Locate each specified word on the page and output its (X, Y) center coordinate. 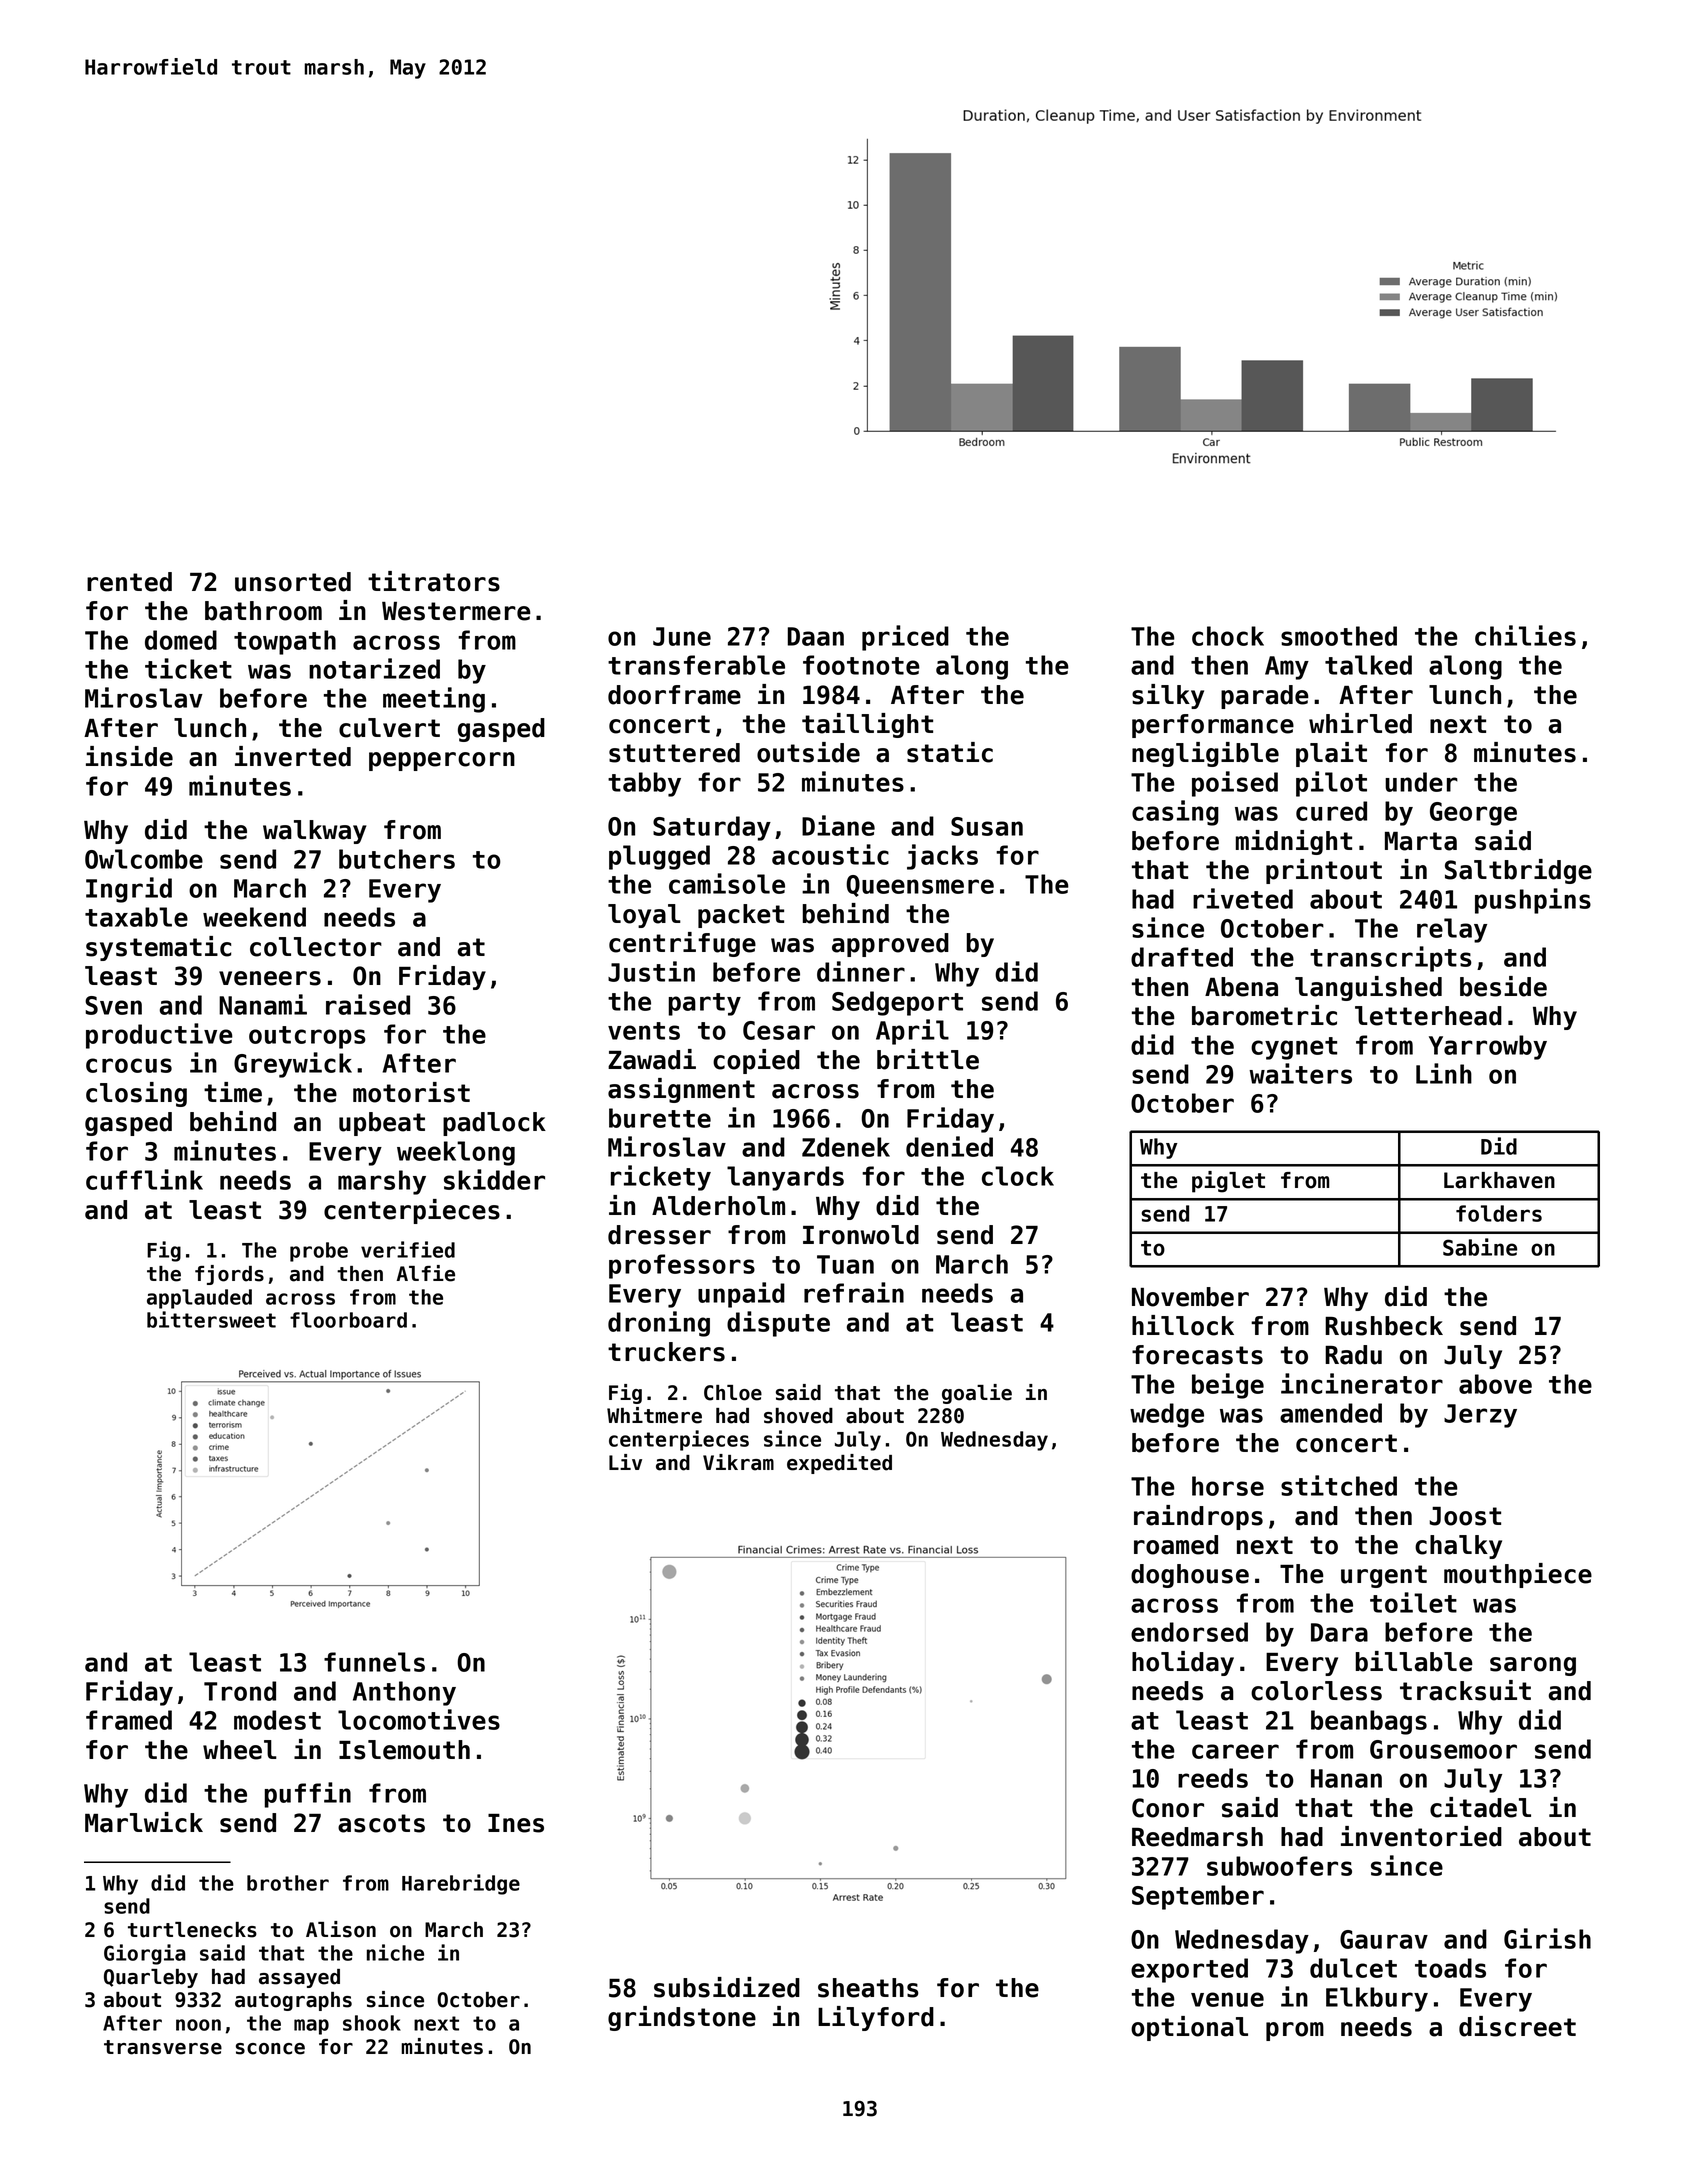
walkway (315, 832)
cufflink (144, 1179)
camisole (727, 883)
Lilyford (876, 2018)
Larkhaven (1499, 1180)
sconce (270, 2049)
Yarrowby (1488, 1047)
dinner (861, 971)
